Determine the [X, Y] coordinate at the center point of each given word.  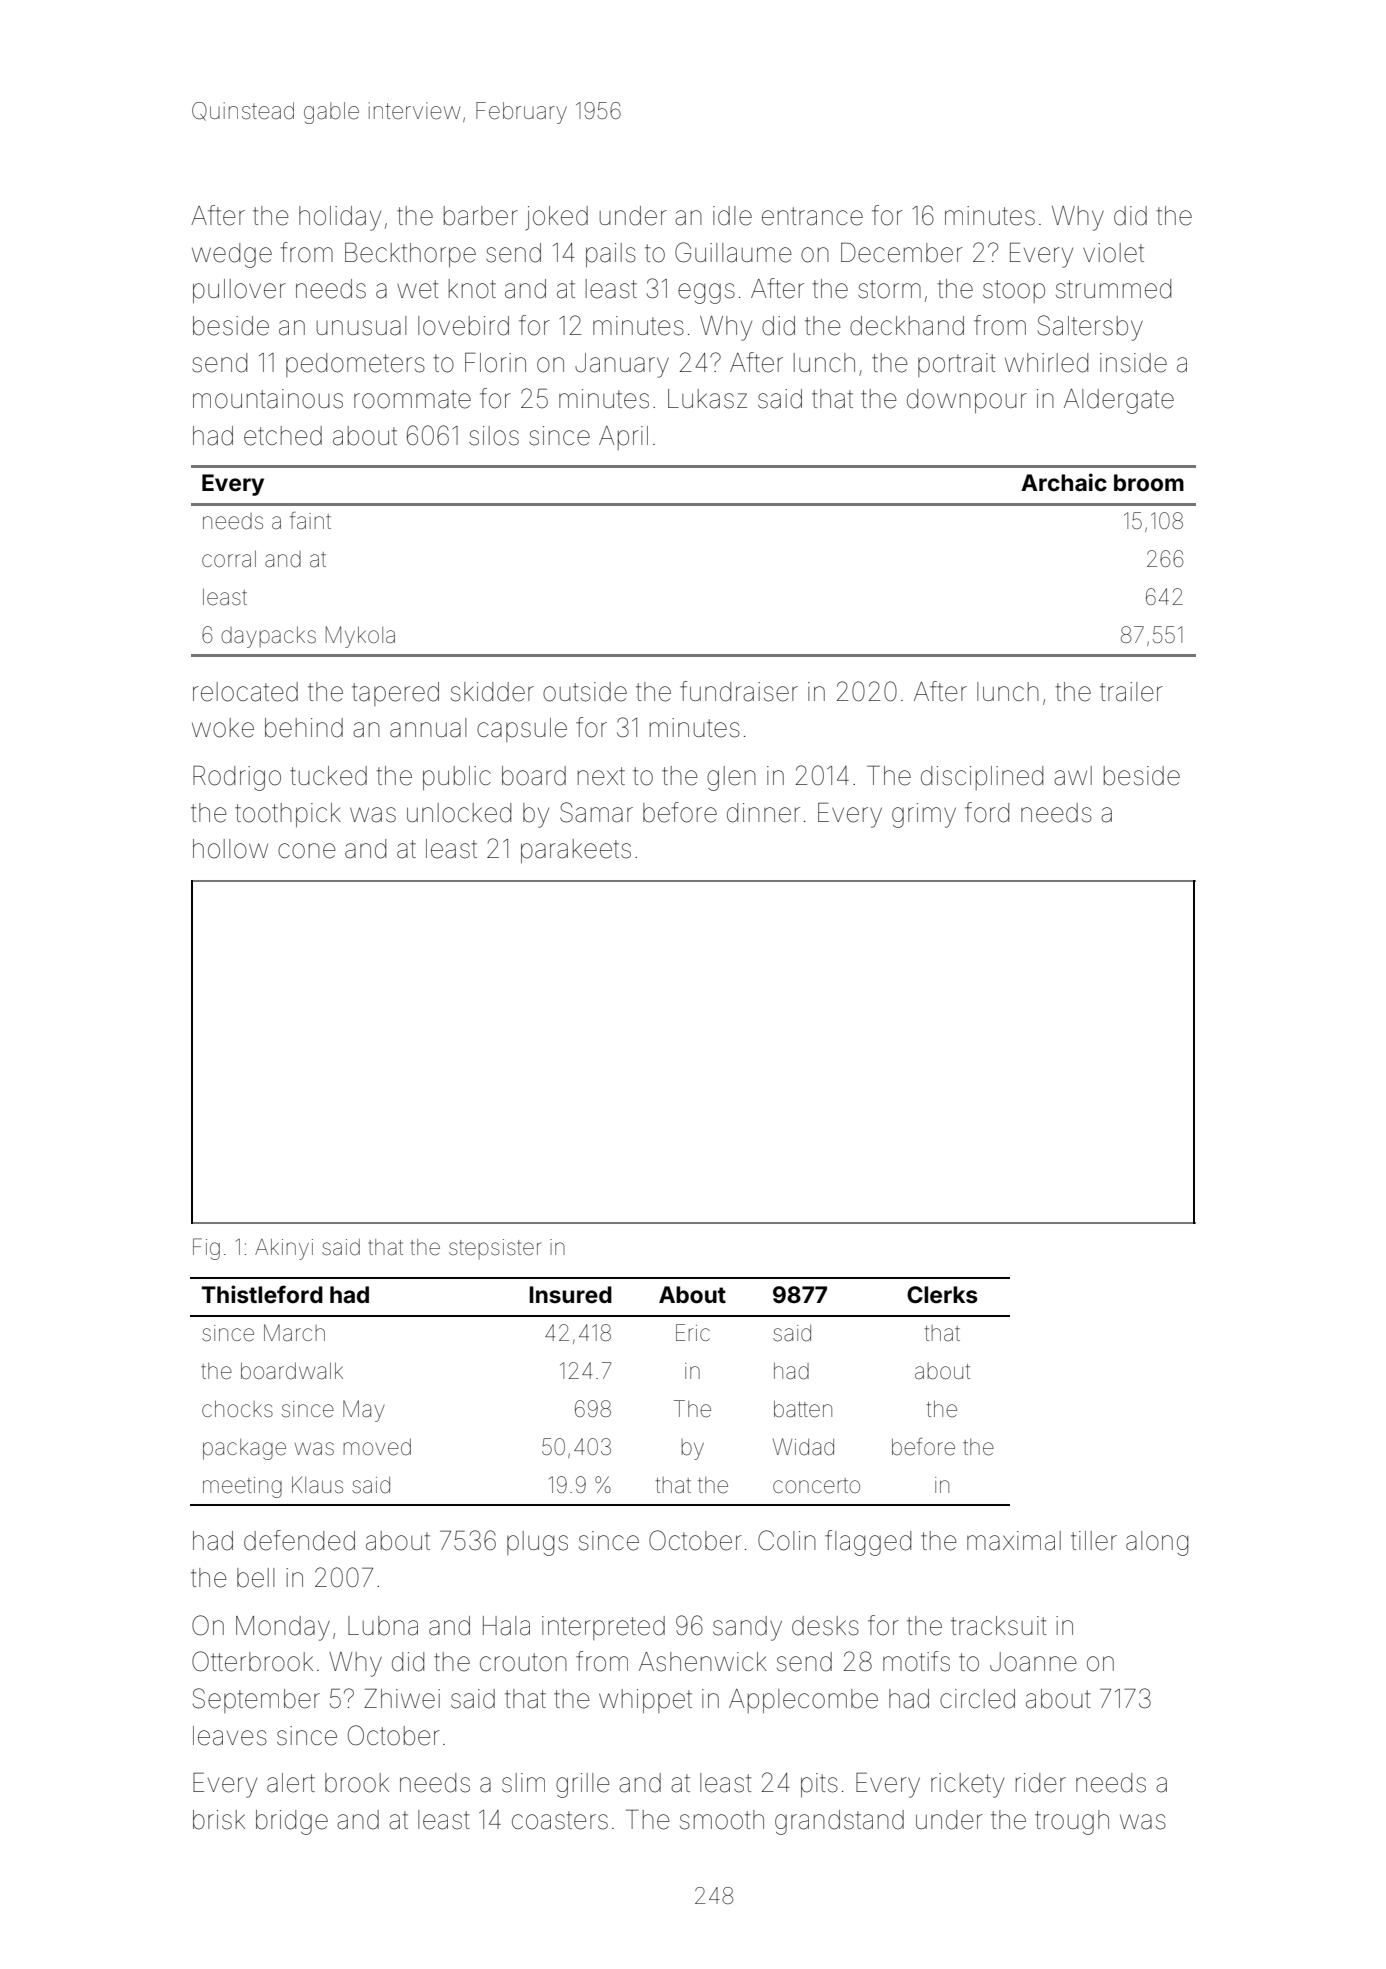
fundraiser [739, 691]
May [364, 1411]
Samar [596, 812]
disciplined [982, 778]
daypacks [268, 637]
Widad [803, 1447]
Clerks [942, 1295]
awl [1073, 776]
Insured [570, 1295]
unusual [361, 326]
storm [889, 289]
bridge [292, 1822]
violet [1113, 253]
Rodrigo [237, 778]
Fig [206, 1249]
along [1157, 1543]
